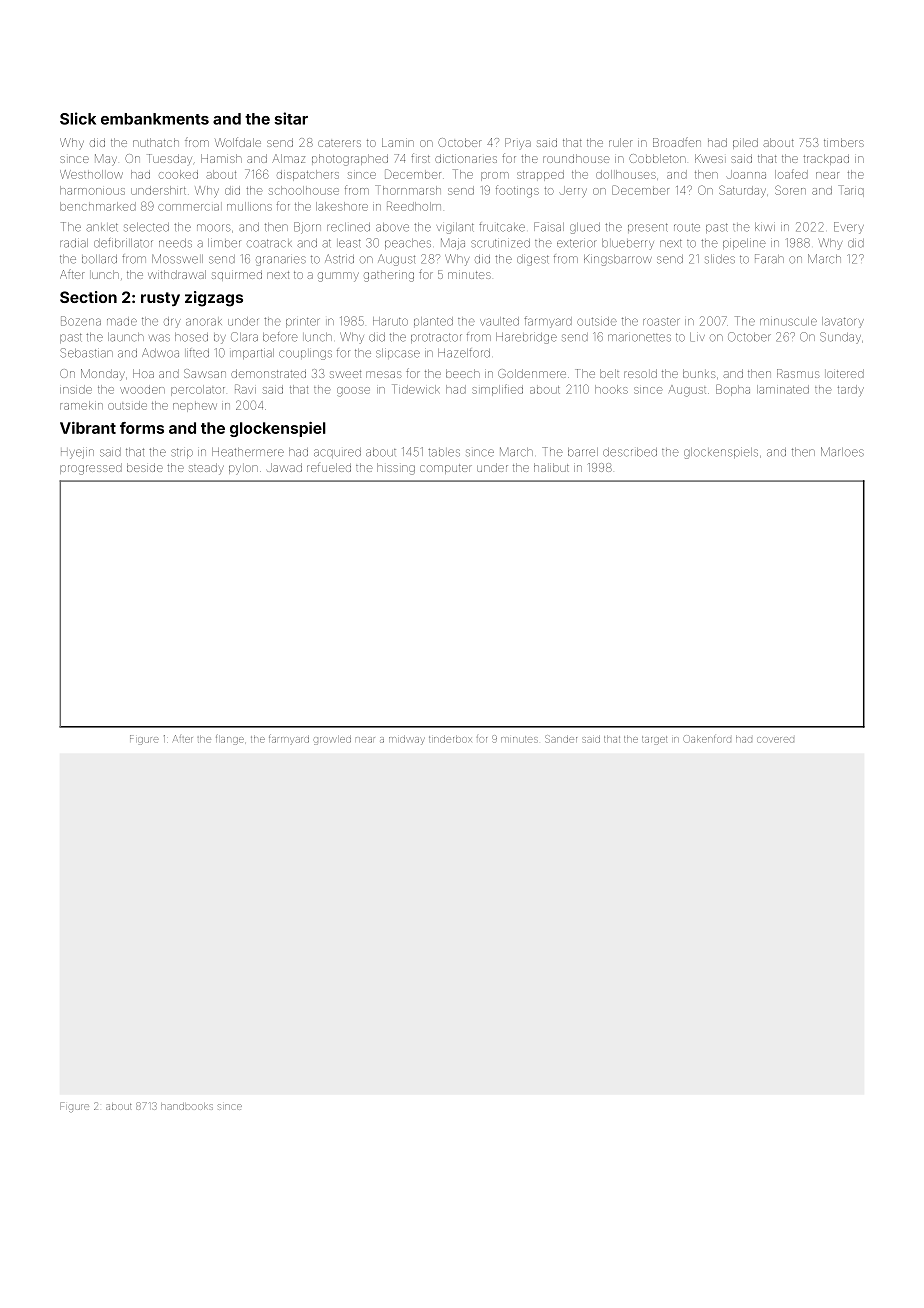 This screenshot has width=924, height=1308. What do you see at coordinates (91, 174) in the screenshot?
I see `Westhollow` at bounding box center [91, 174].
